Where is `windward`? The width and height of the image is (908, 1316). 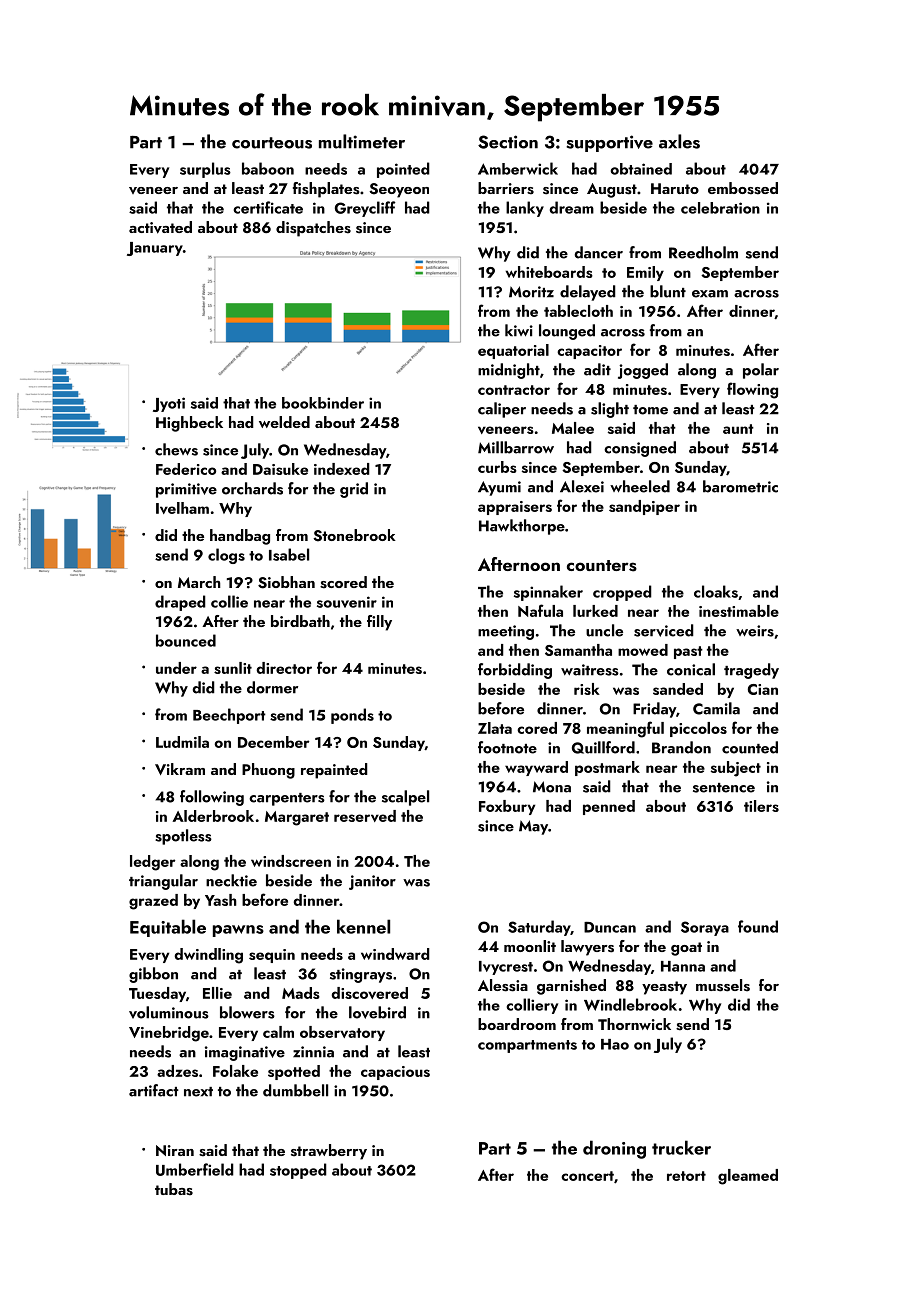
windward is located at coordinates (395, 954).
